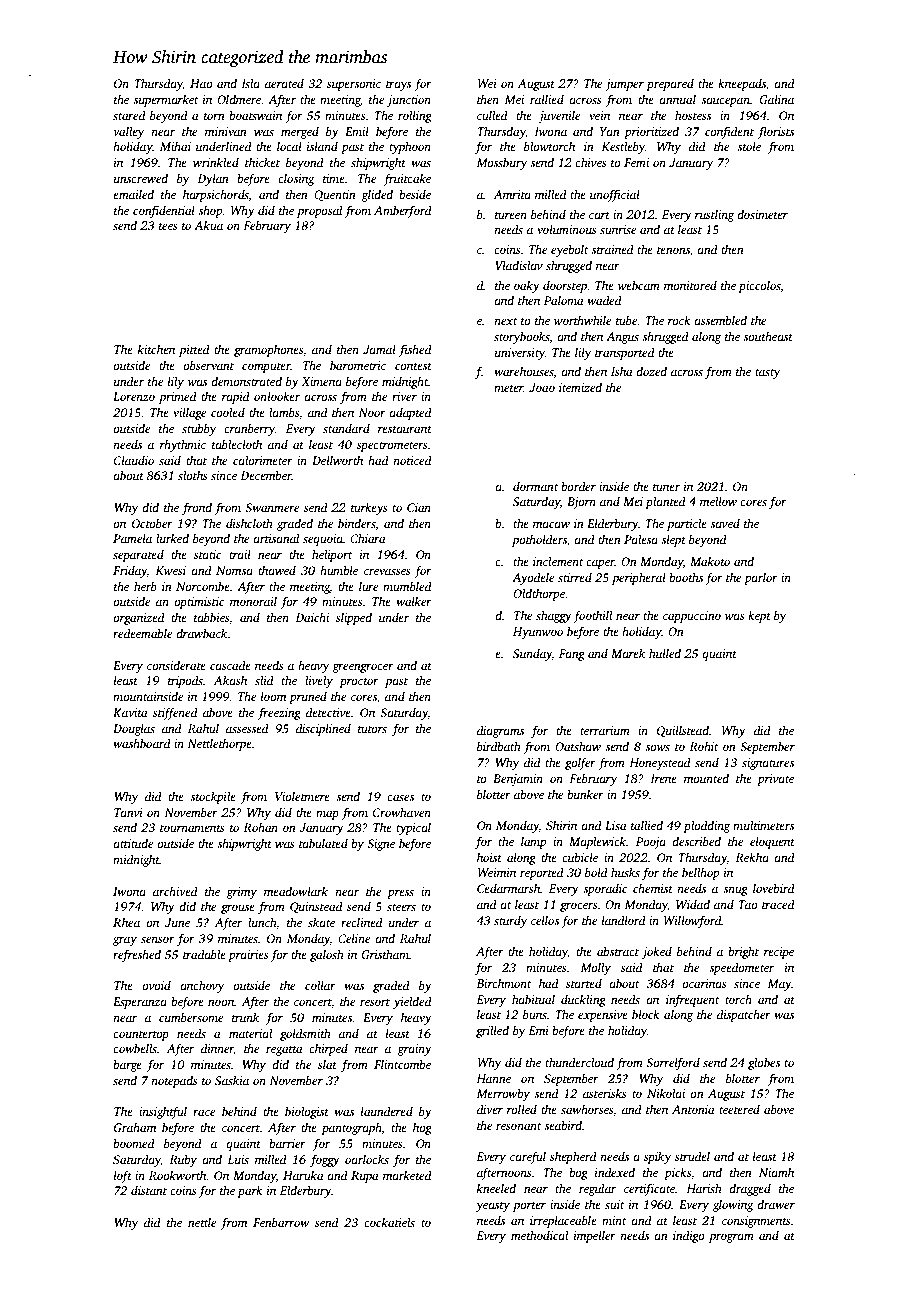 The height and width of the screenshot is (1316, 908). What do you see at coordinates (141, 1036) in the screenshot?
I see `countertop` at bounding box center [141, 1036].
